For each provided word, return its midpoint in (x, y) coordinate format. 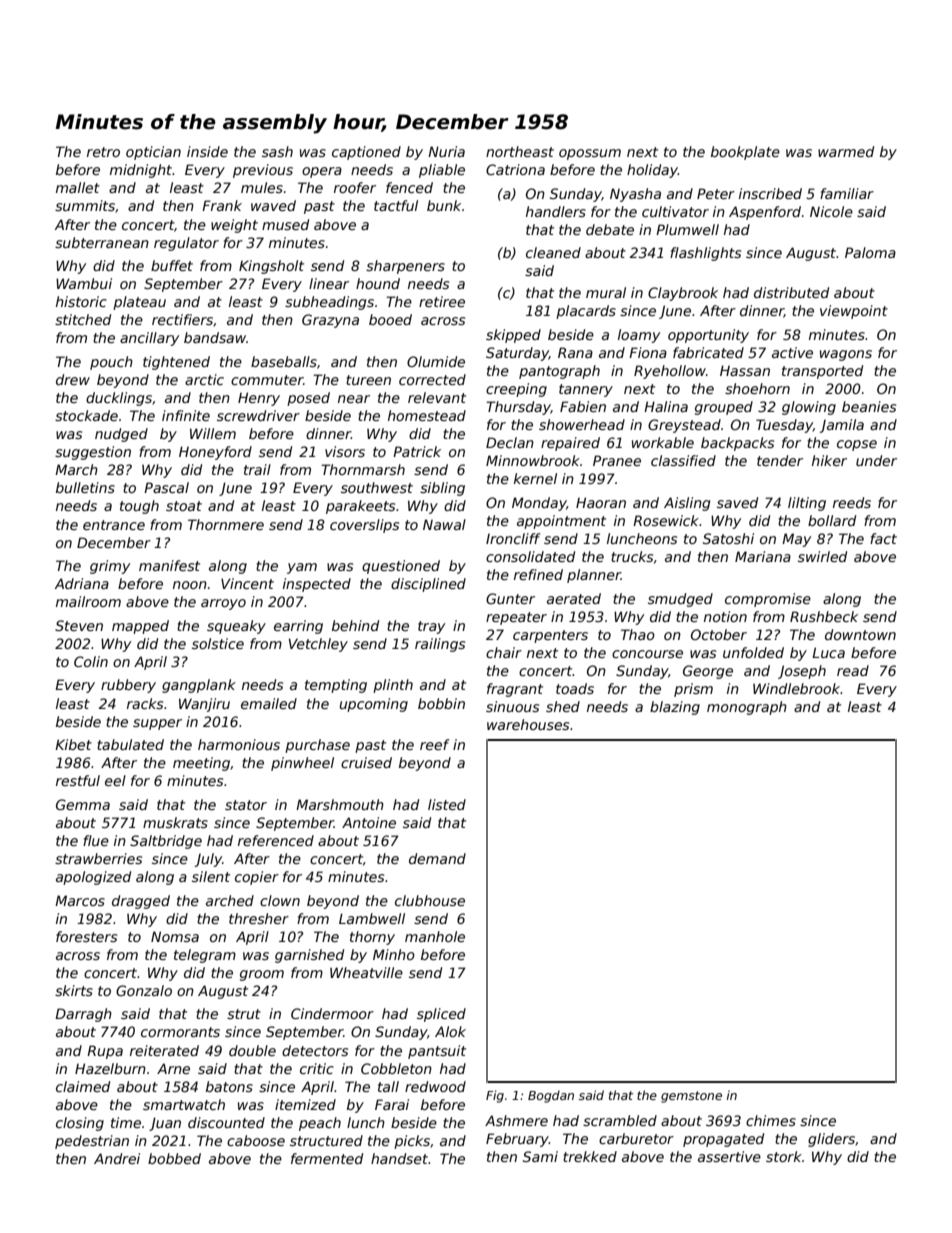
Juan (165, 1124)
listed (447, 804)
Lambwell (372, 918)
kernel (535, 478)
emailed (269, 703)
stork (784, 1156)
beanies (869, 406)
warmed (846, 151)
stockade (86, 415)
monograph (747, 708)
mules (262, 187)
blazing (675, 708)
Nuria (446, 151)
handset (399, 1158)
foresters (86, 936)
